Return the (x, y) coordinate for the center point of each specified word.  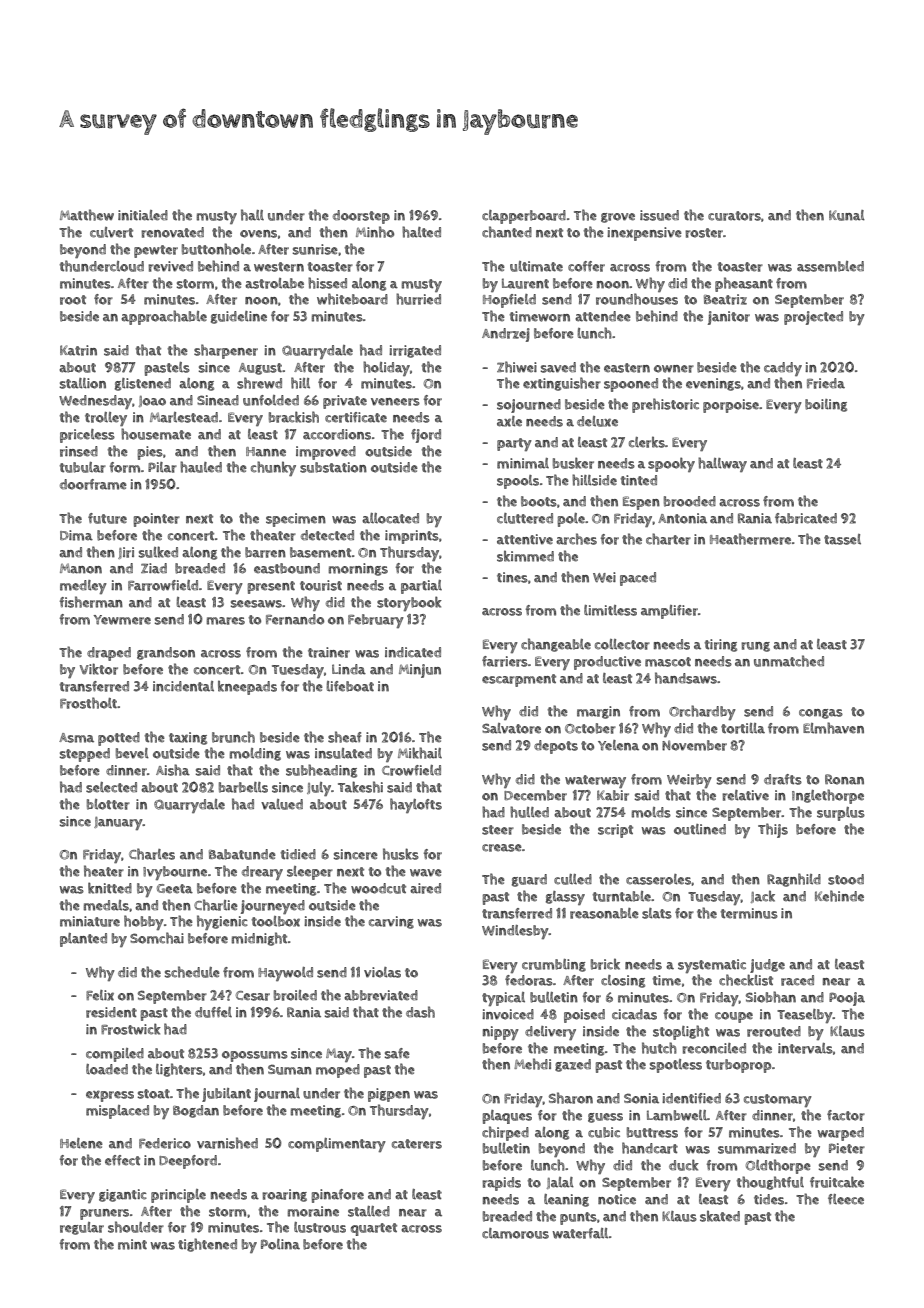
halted (421, 232)
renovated (172, 232)
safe (397, 1053)
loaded (107, 1069)
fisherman (91, 602)
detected (327, 535)
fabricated (806, 518)
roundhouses (637, 299)
